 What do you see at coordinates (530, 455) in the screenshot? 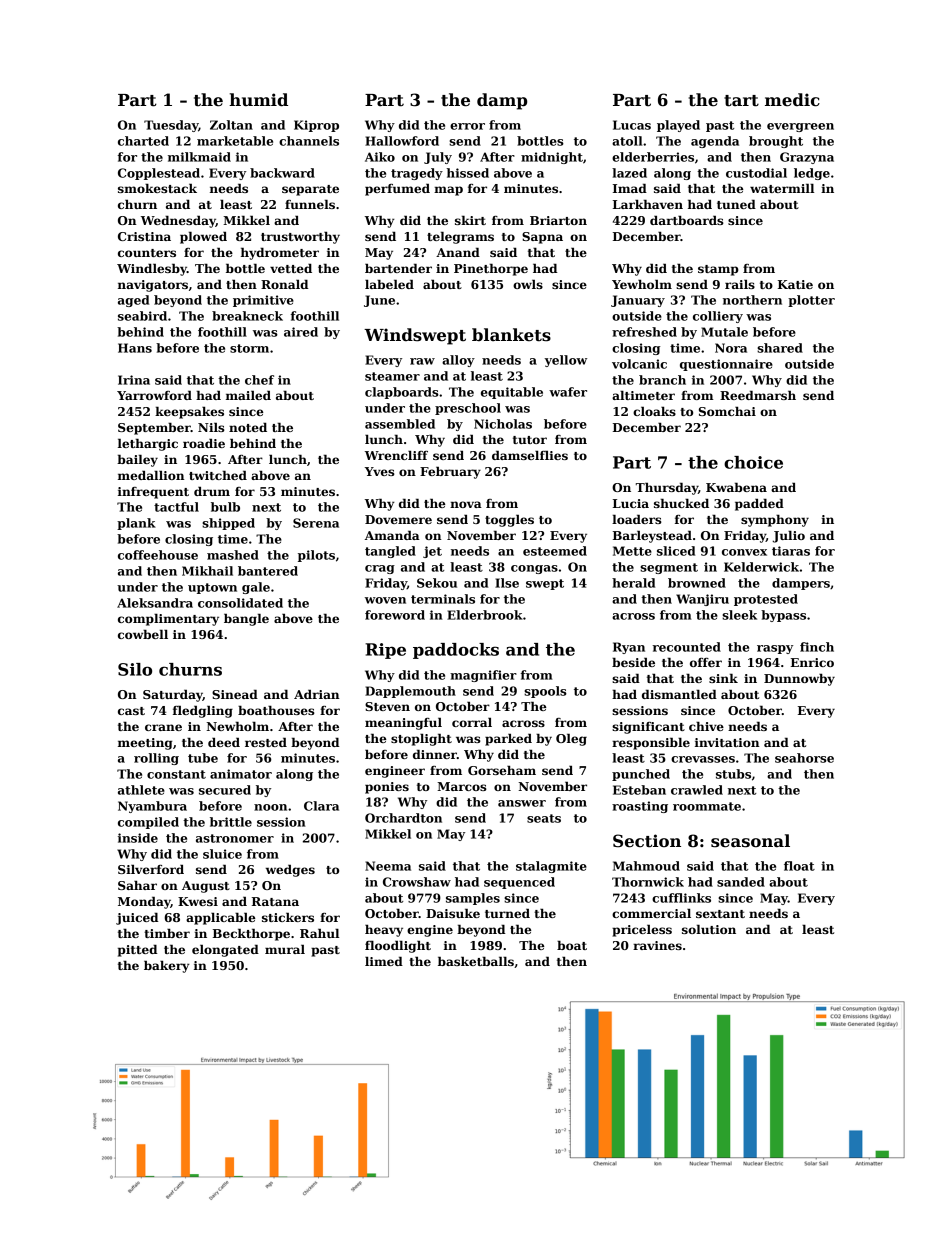
I see `damselflies` at bounding box center [530, 455].
